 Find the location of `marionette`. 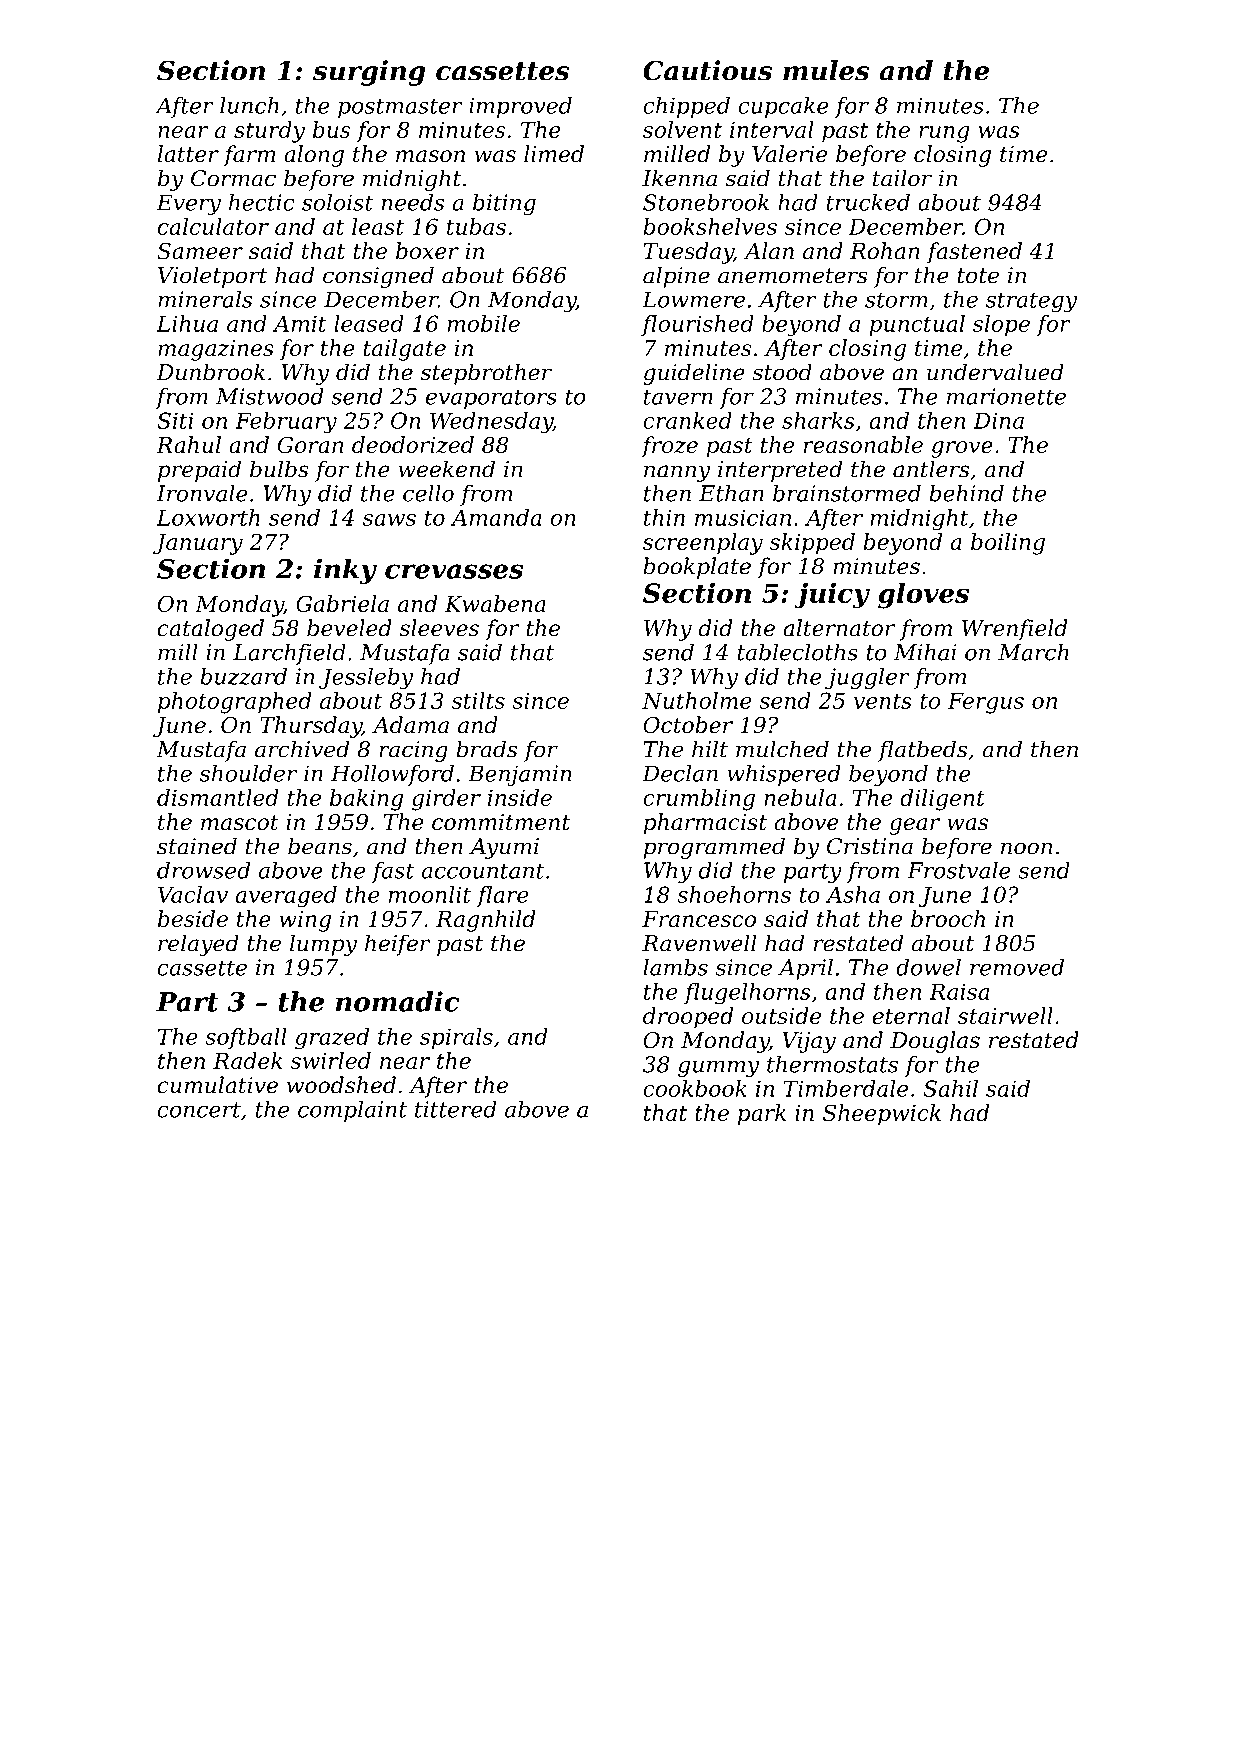

marionette is located at coordinates (1006, 396).
